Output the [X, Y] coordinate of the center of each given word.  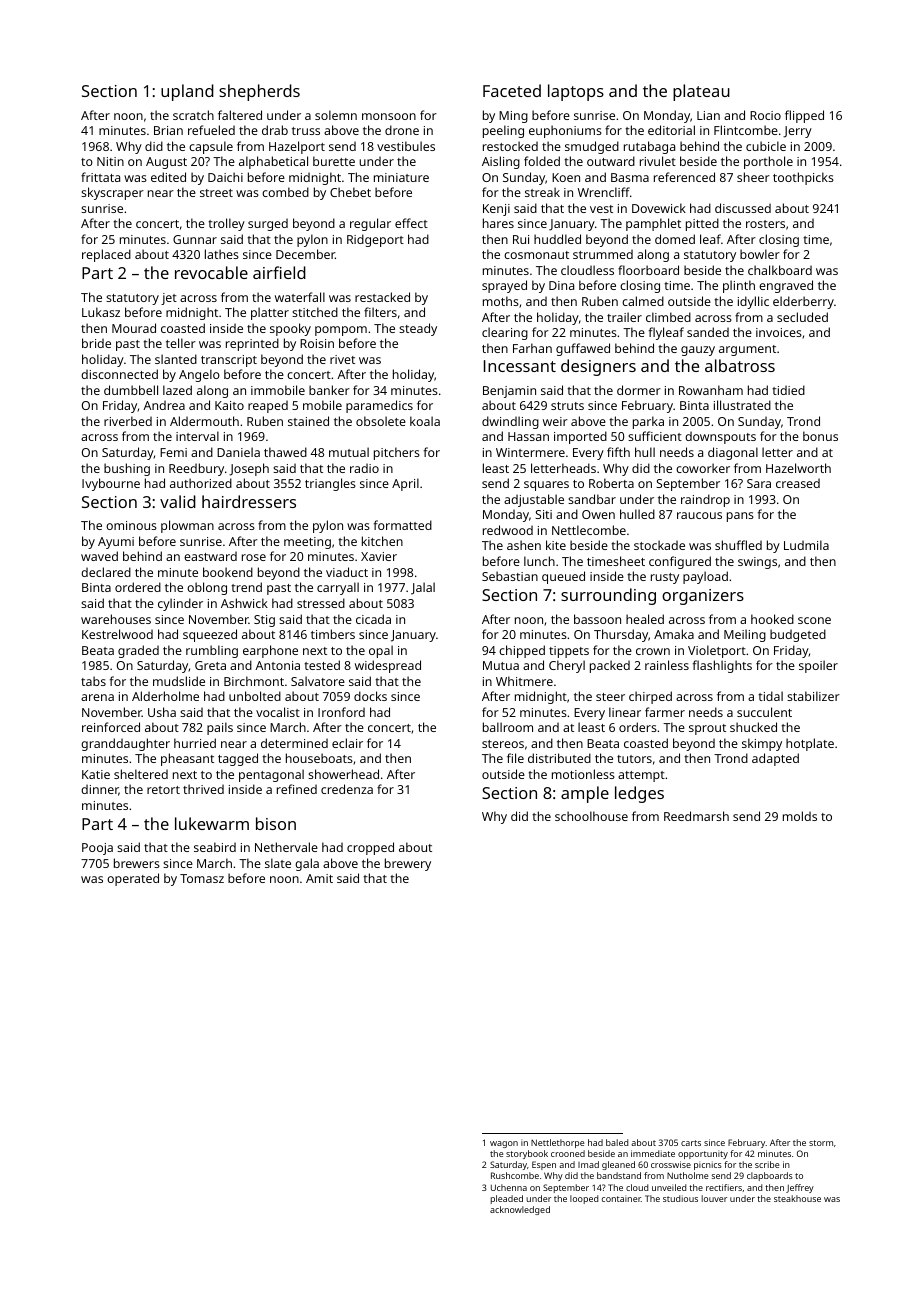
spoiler [818, 666]
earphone [270, 651]
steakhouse [797, 1198]
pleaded [507, 1199]
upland [187, 92]
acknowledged [520, 1210]
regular [370, 224]
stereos [503, 744]
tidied [788, 390]
